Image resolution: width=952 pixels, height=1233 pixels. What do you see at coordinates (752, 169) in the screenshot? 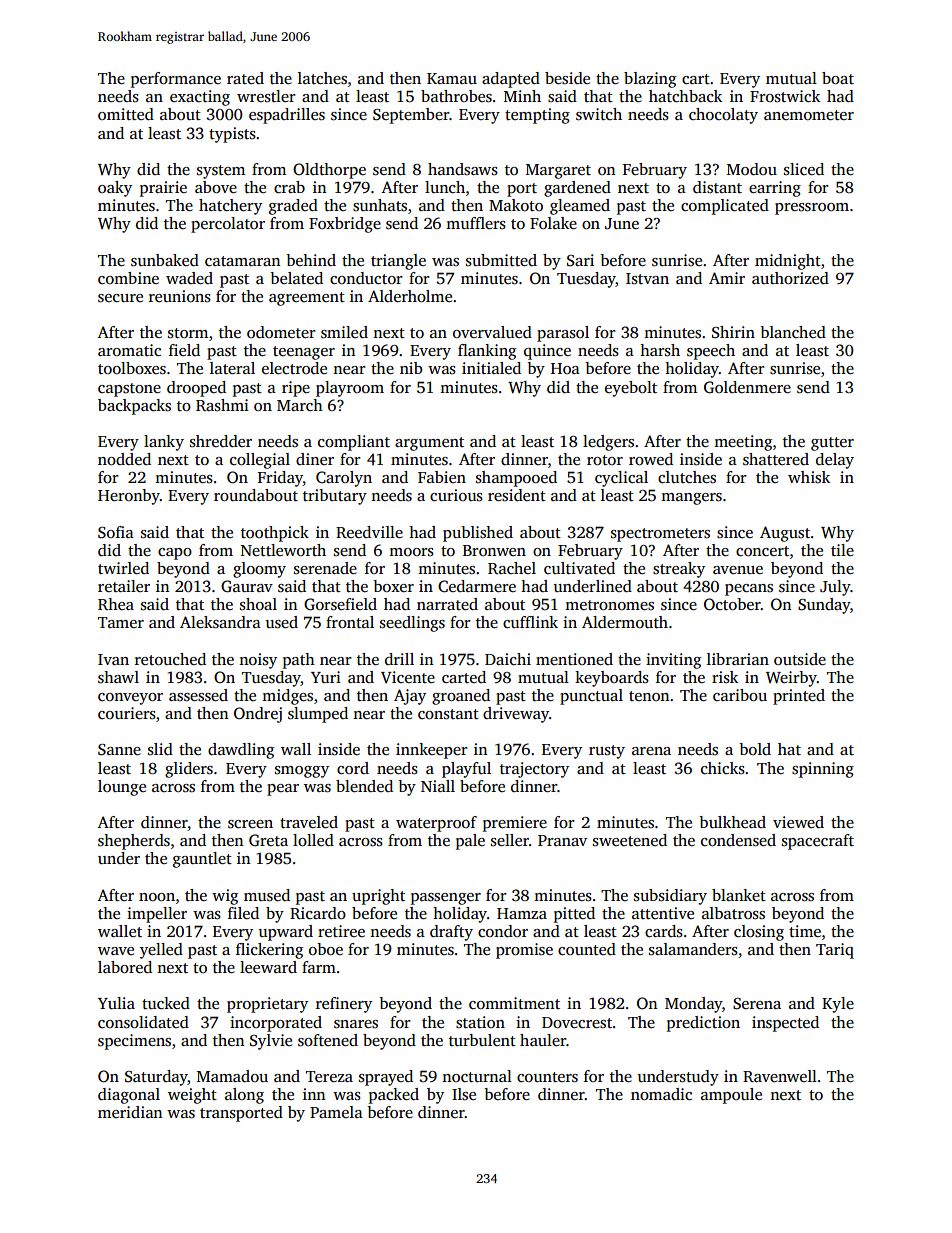
I see `Modou` at bounding box center [752, 169].
